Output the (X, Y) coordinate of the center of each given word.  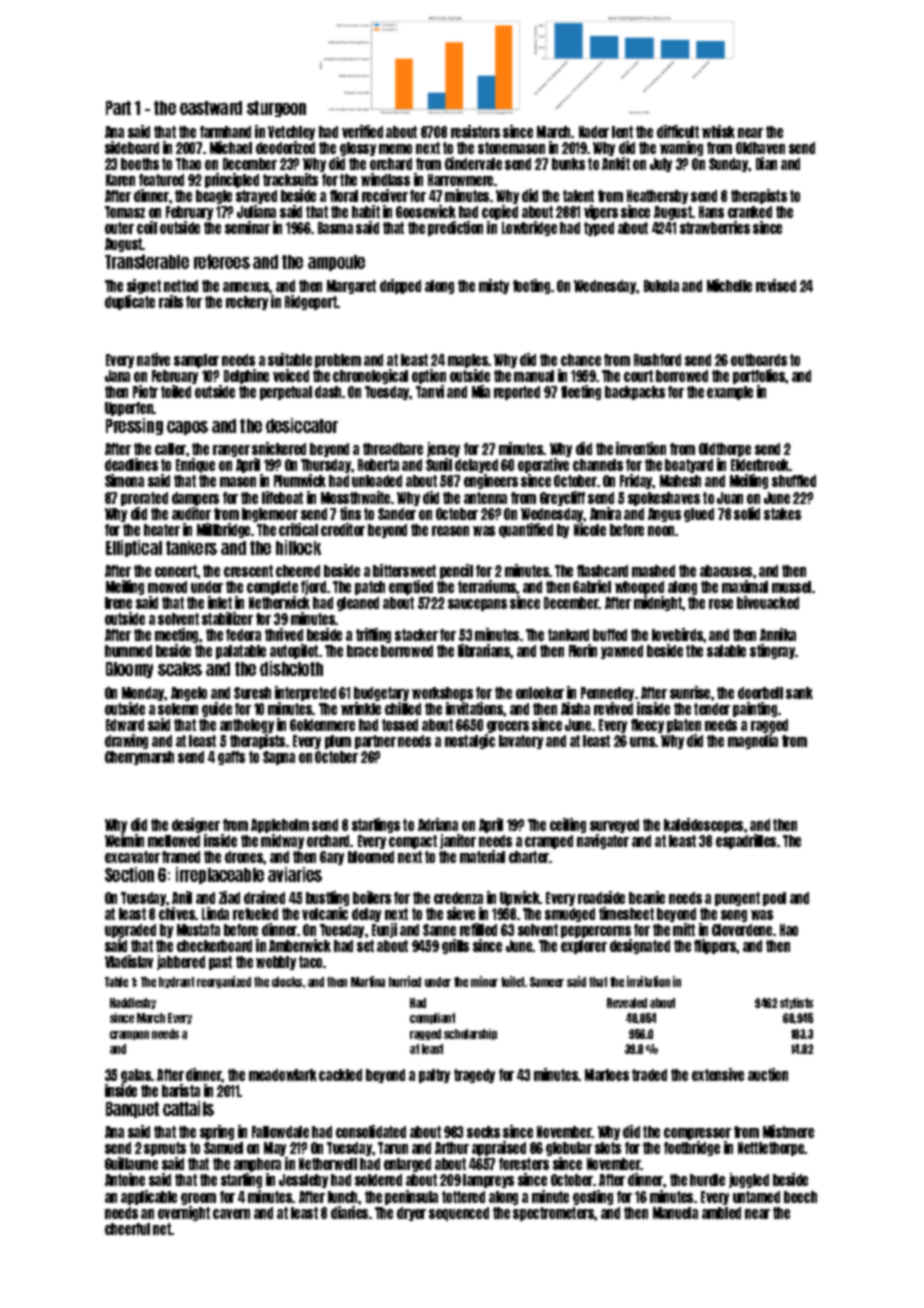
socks (483, 1132)
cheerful (127, 1229)
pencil (456, 571)
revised (776, 285)
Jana (117, 376)
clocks (287, 982)
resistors (475, 131)
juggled (749, 1180)
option (429, 376)
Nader (594, 132)
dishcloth (291, 668)
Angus (664, 515)
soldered (378, 1180)
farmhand (225, 132)
